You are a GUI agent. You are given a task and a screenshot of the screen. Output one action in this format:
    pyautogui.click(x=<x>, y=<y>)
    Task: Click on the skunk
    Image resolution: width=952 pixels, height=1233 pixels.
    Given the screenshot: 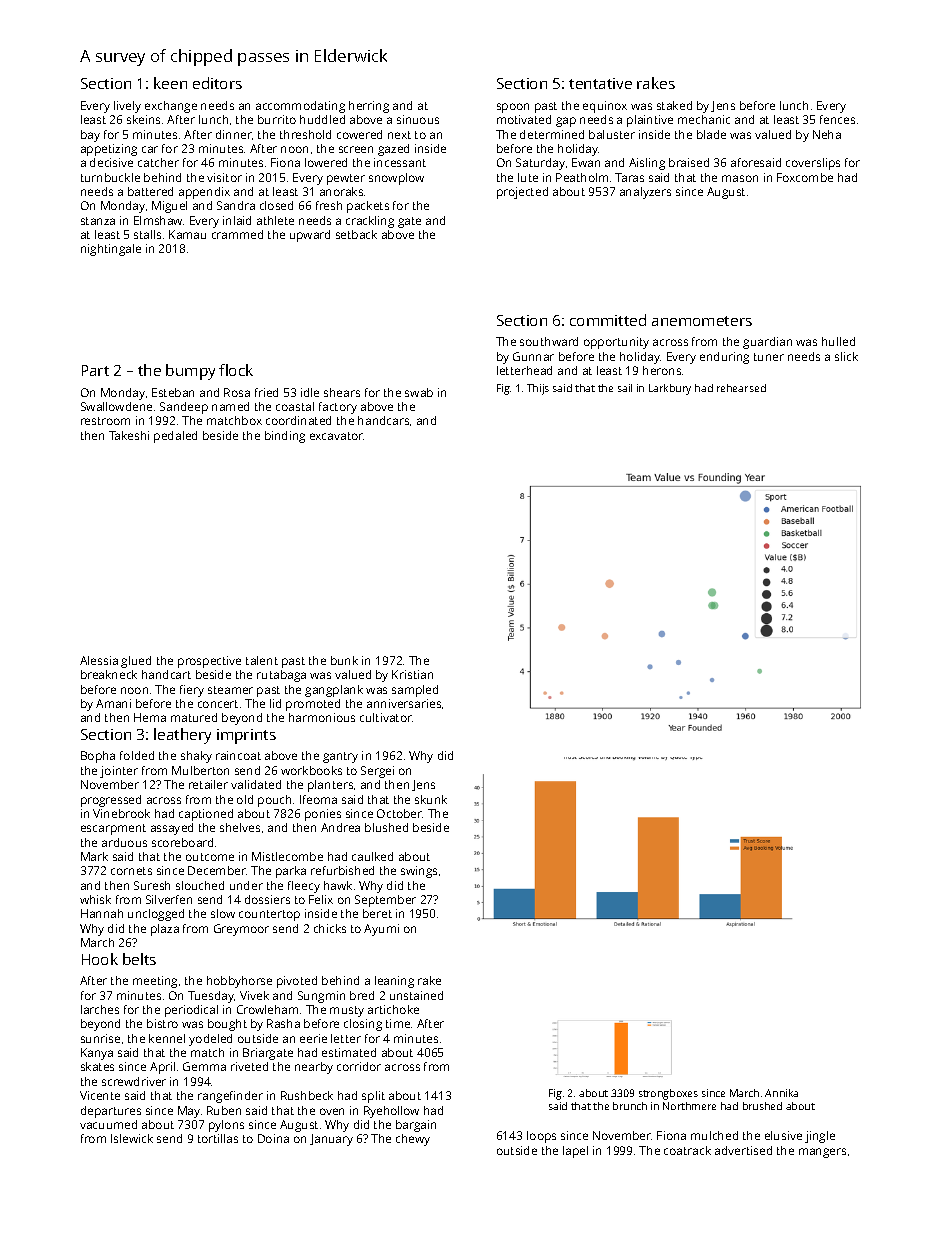 What is the action you would take?
    pyautogui.click(x=431, y=799)
